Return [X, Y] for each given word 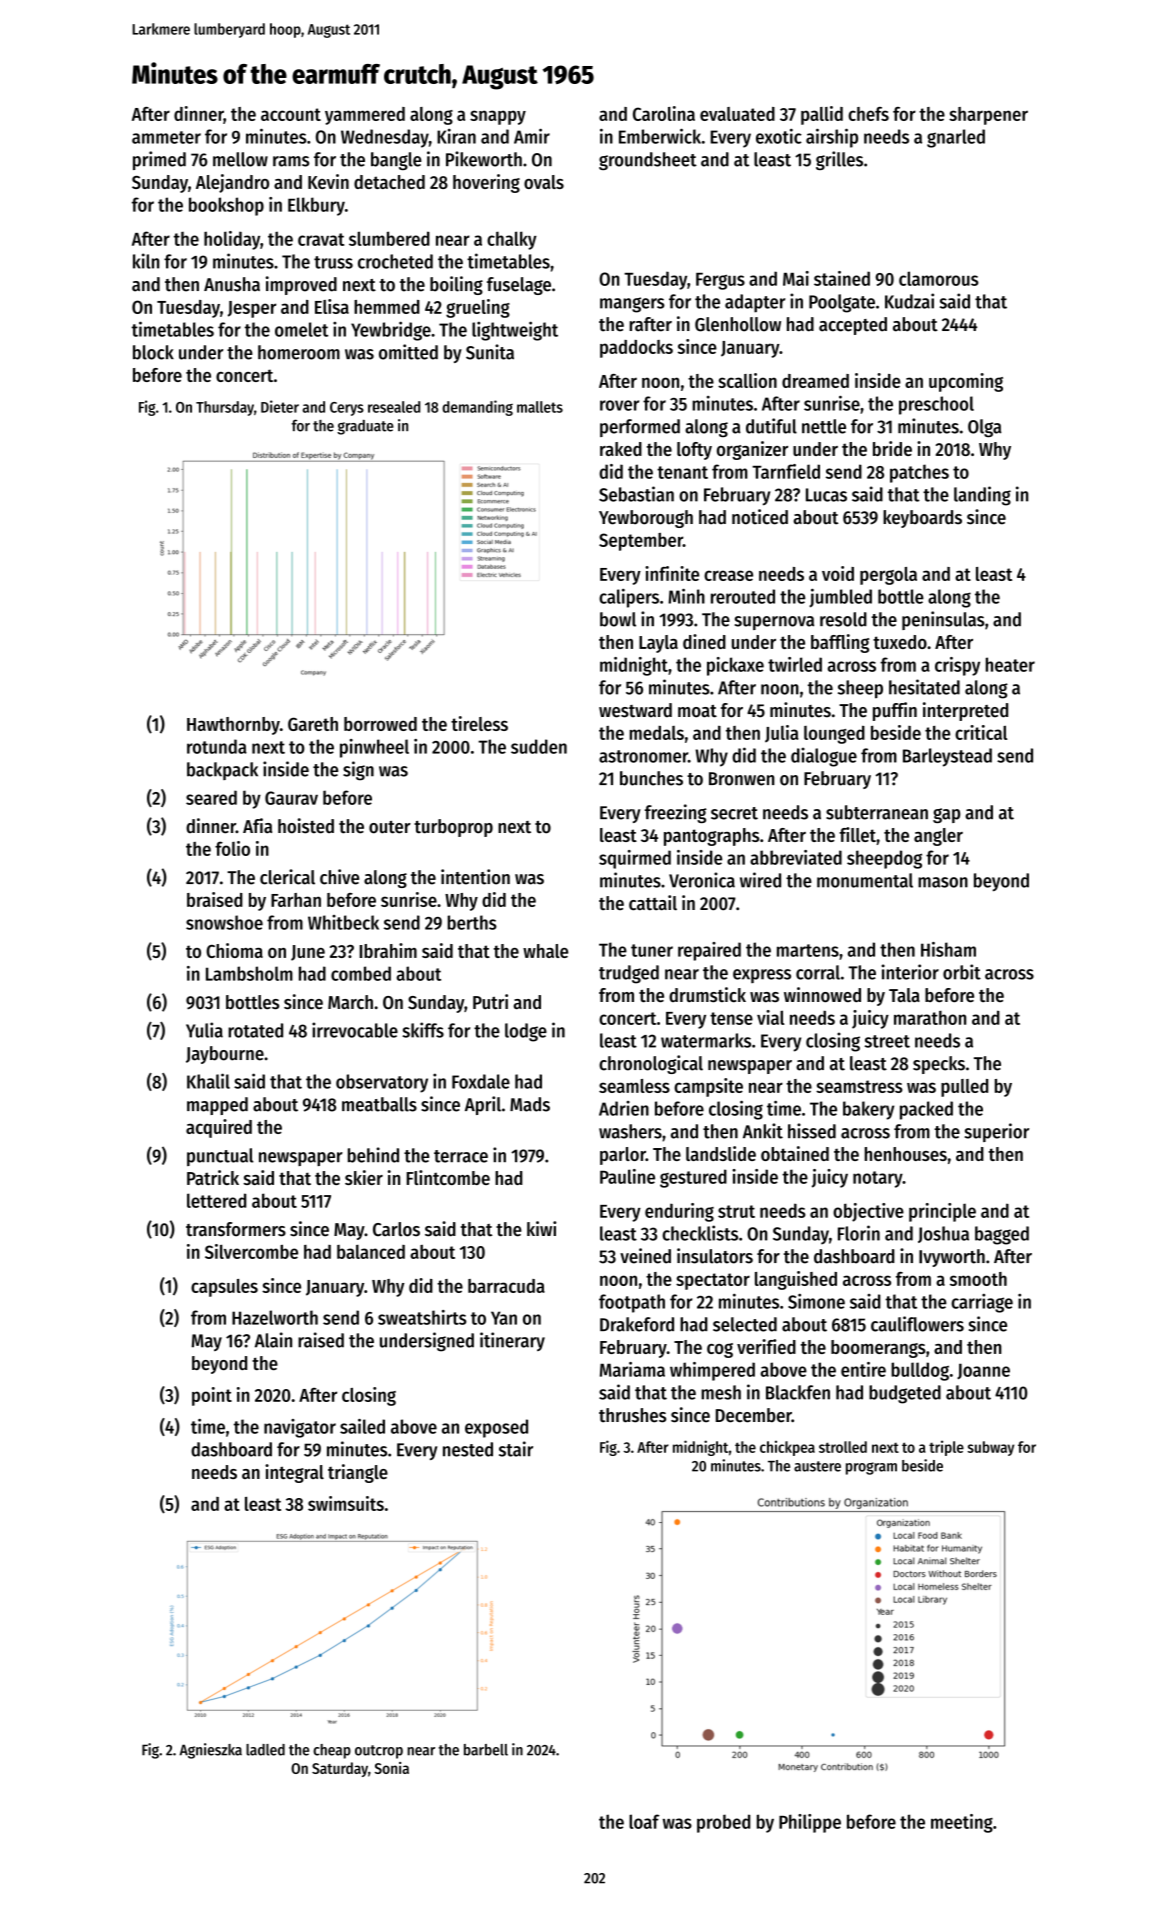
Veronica [702, 880]
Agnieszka [211, 1751]
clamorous [939, 278]
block [153, 352]
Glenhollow [738, 324]
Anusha [232, 284]
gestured [693, 1178]
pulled [964, 1088]
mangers [632, 305]
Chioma [234, 950]
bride [892, 448]
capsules [224, 1288]
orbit [962, 972]
